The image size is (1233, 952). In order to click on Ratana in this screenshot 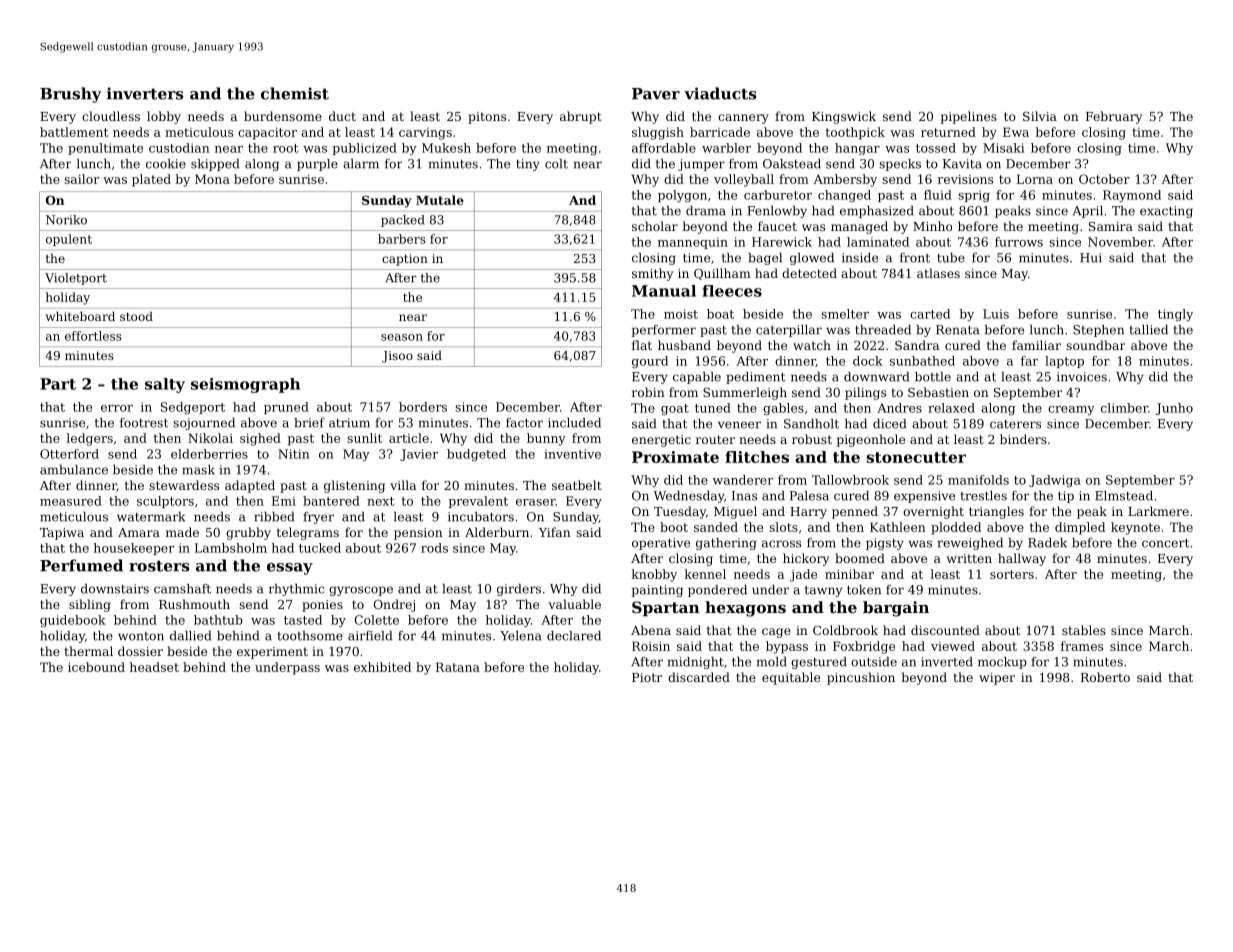, I will do `click(458, 667)`.
